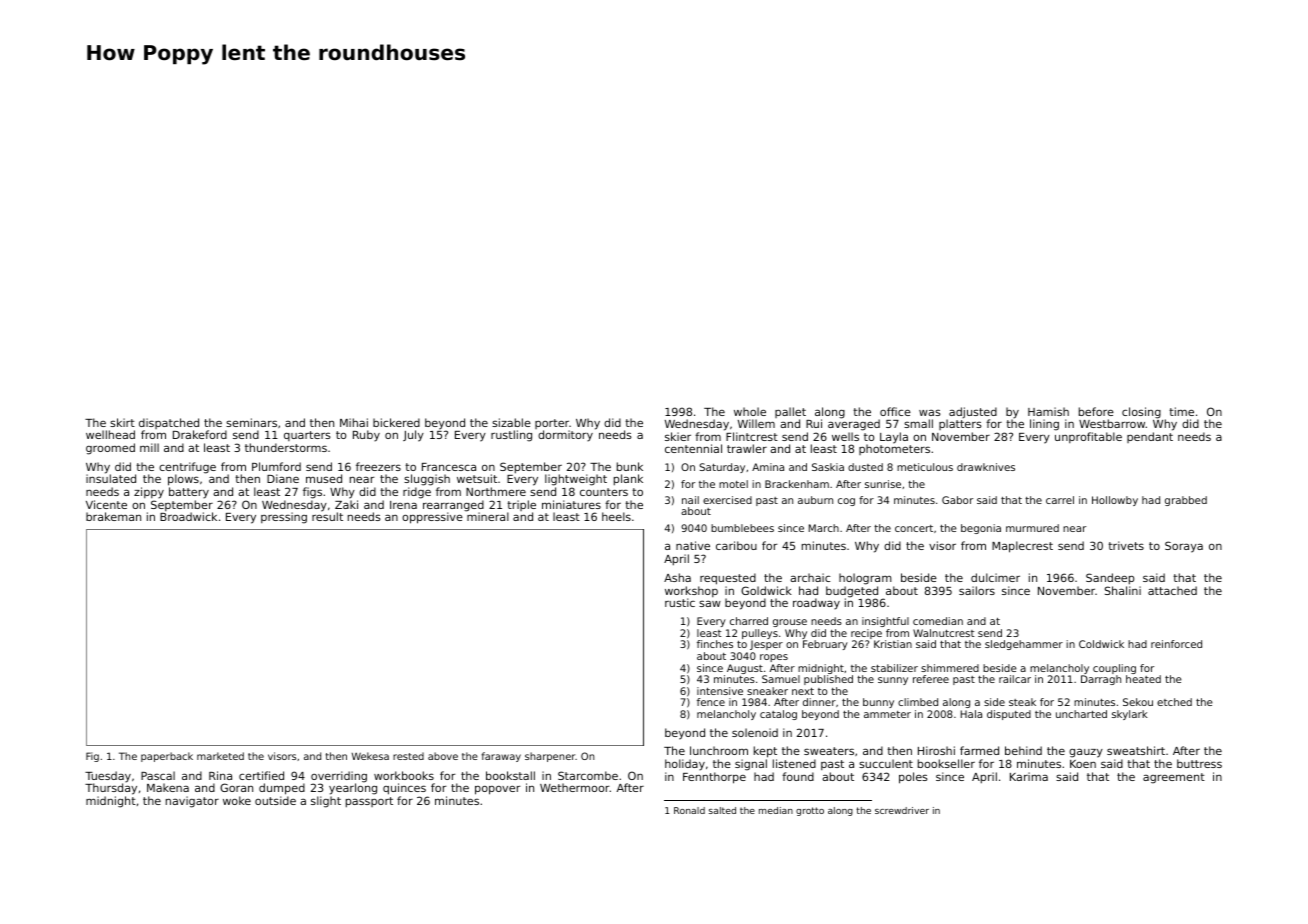 Image resolution: width=1308 pixels, height=924 pixels. I want to click on Asha, so click(677, 577).
